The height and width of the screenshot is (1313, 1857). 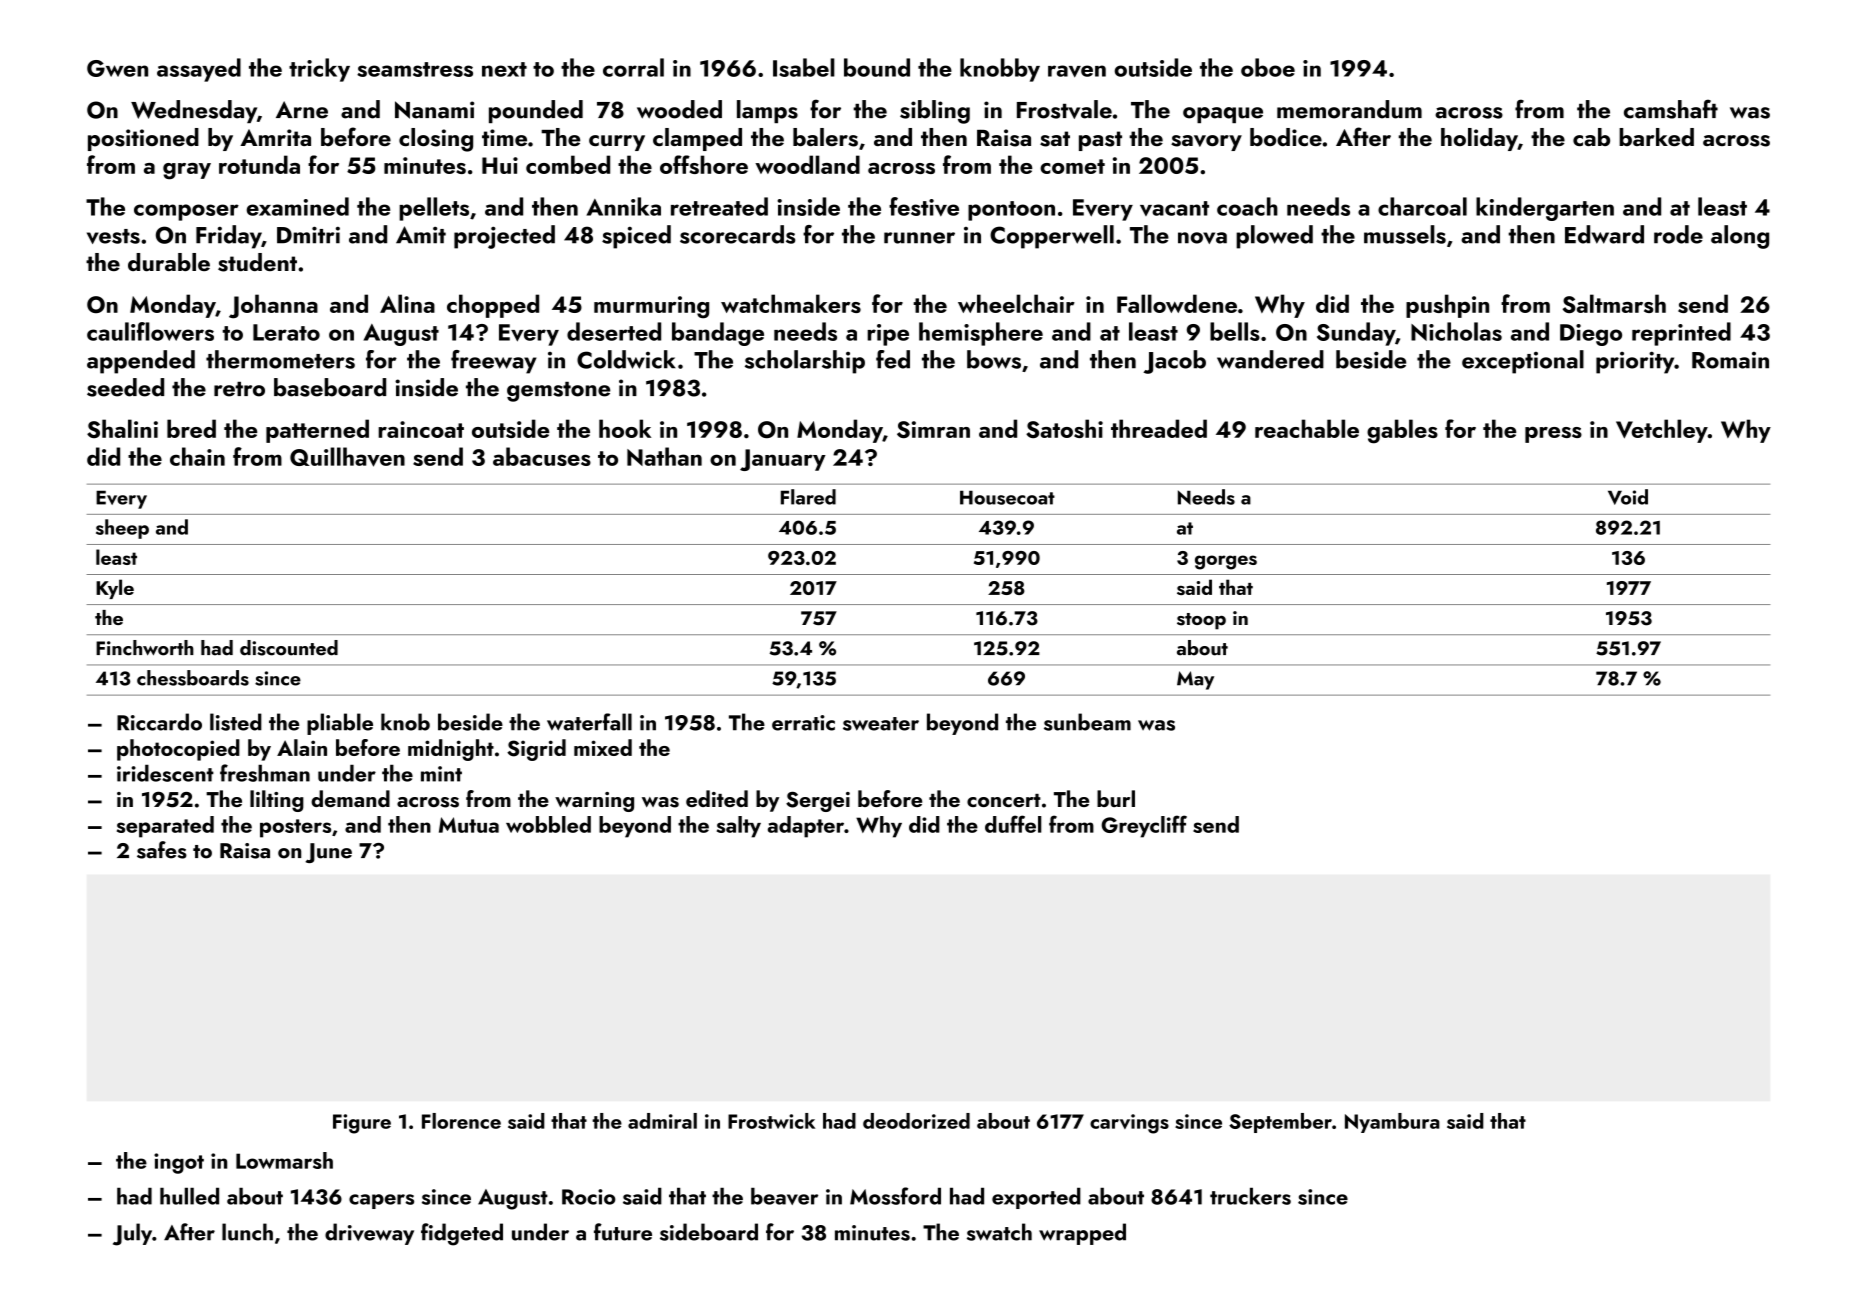 I want to click on sibling, so click(x=935, y=112).
